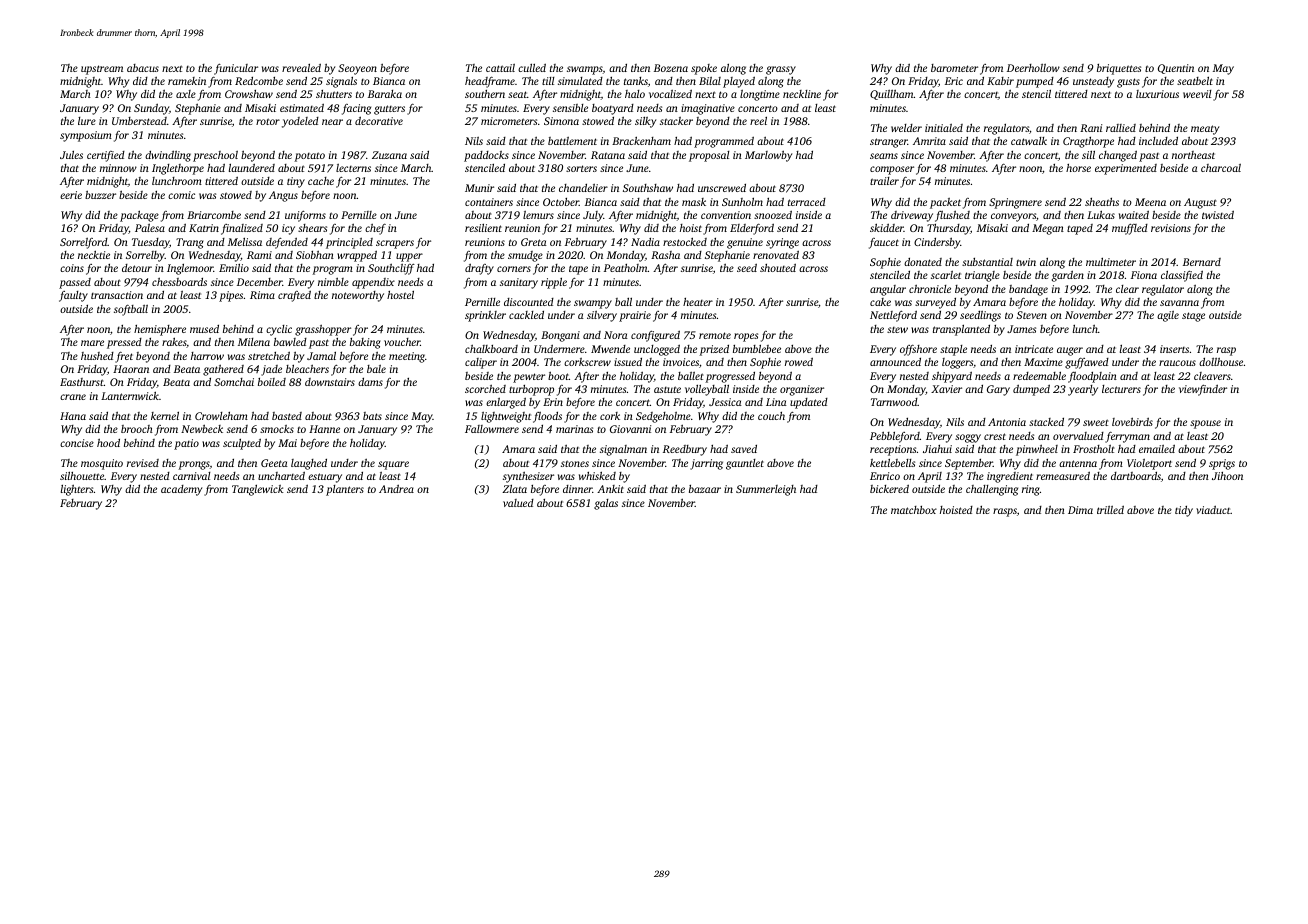 The width and height of the screenshot is (1308, 924). What do you see at coordinates (945, 203) in the screenshot?
I see `packet` at bounding box center [945, 203].
